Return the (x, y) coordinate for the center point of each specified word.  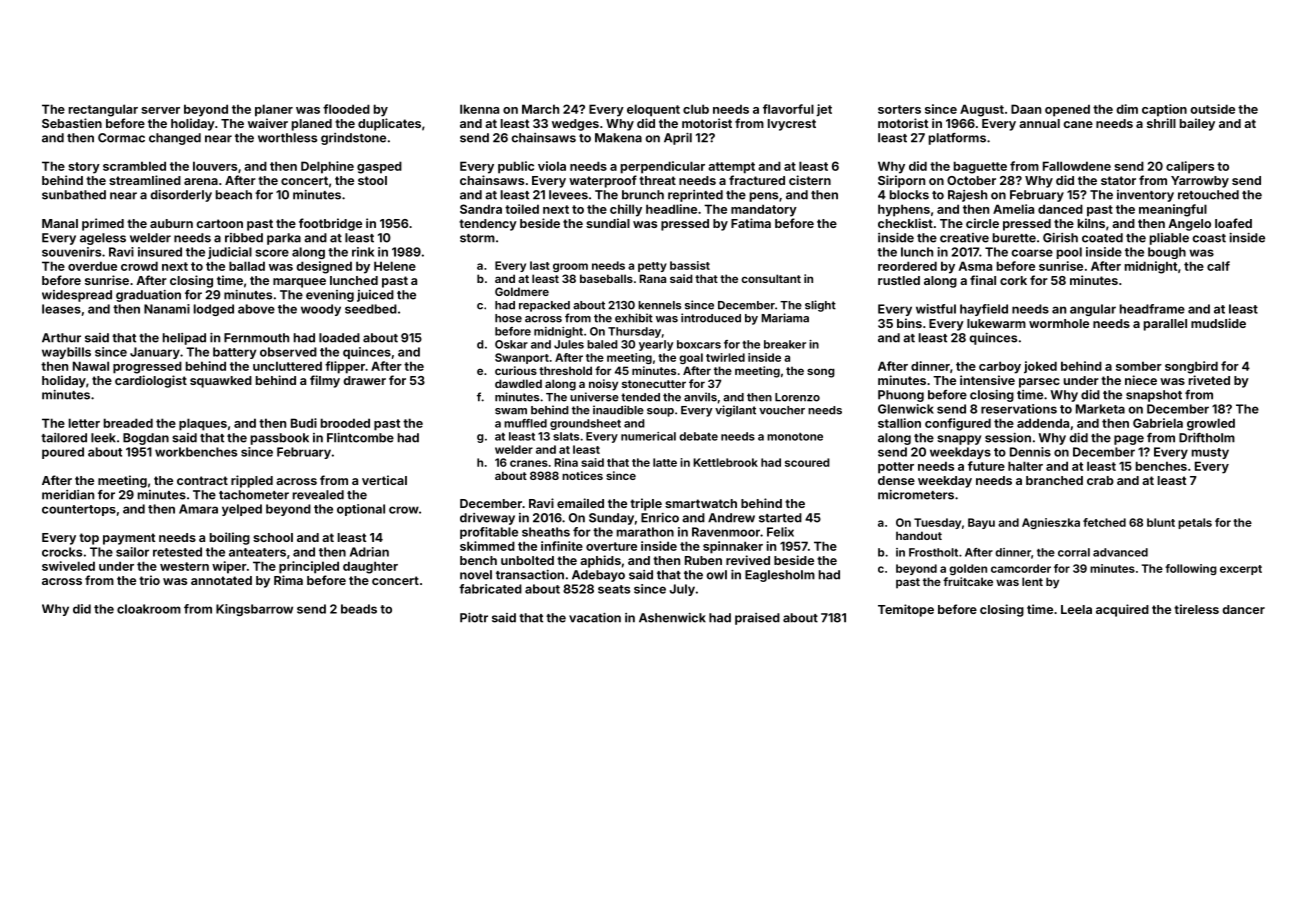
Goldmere (522, 291)
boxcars (699, 344)
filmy (325, 381)
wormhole (1059, 323)
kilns (1091, 223)
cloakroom (149, 609)
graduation (148, 296)
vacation (595, 618)
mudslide (1218, 323)
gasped (379, 167)
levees (568, 195)
